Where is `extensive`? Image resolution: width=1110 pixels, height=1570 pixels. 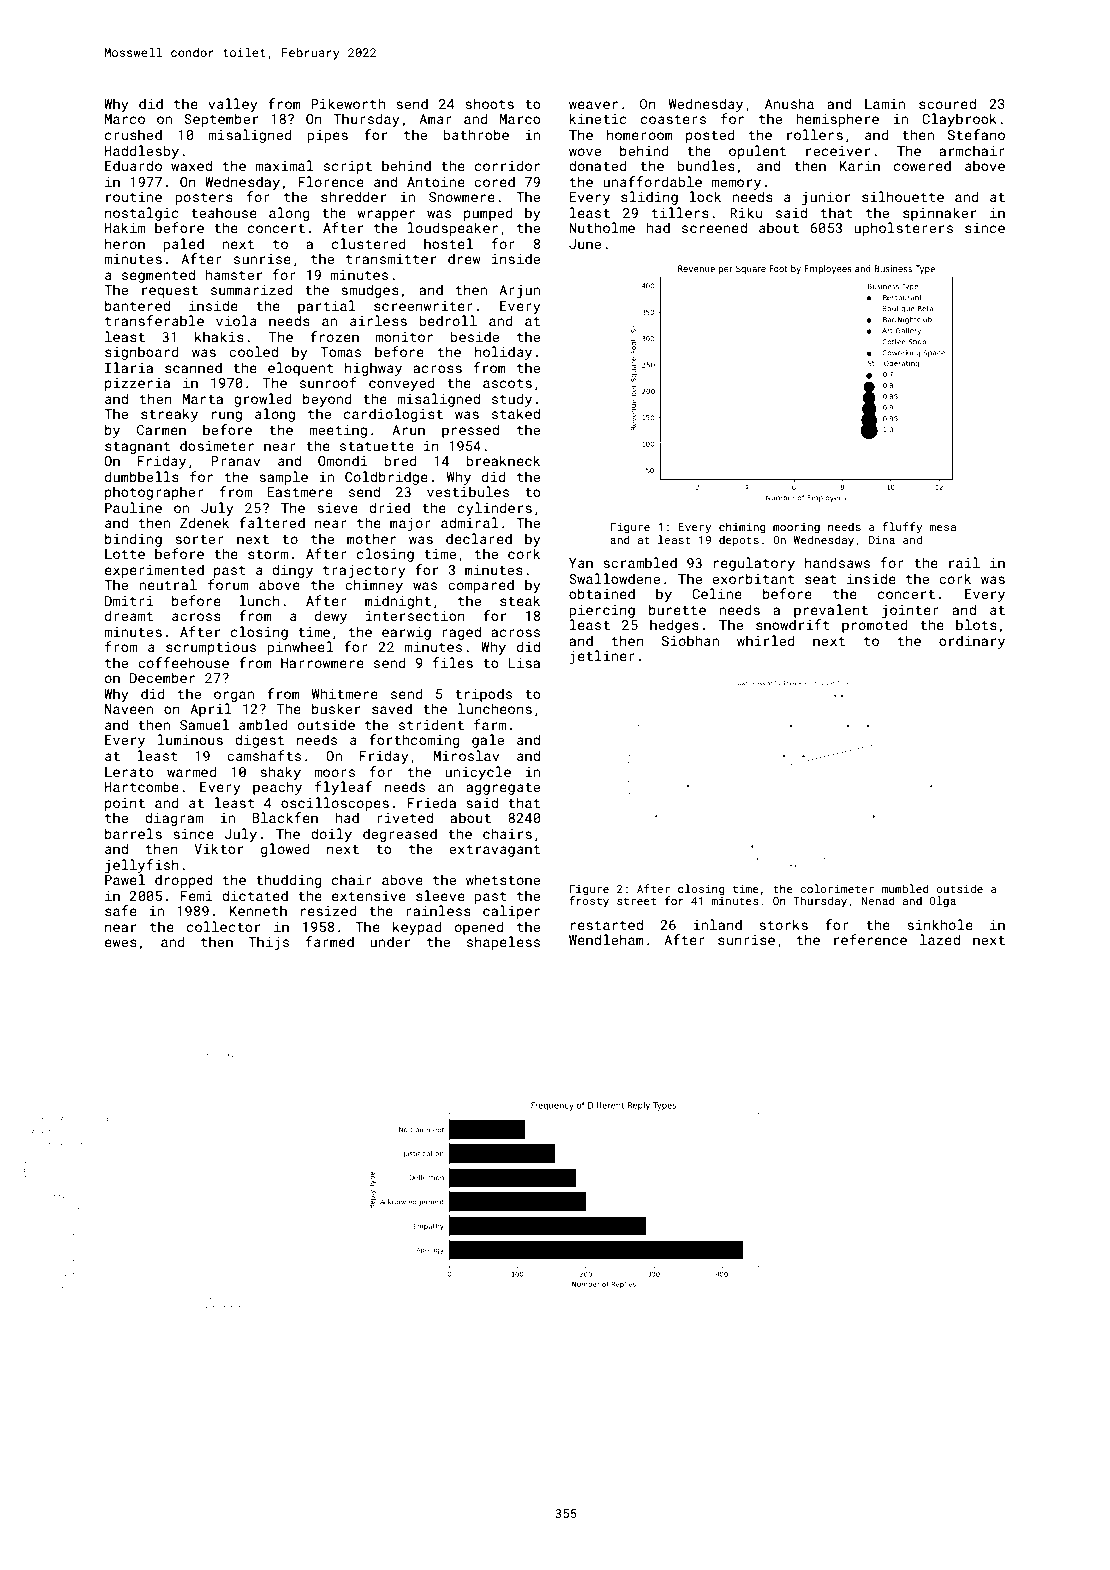
extensive is located at coordinates (369, 896).
